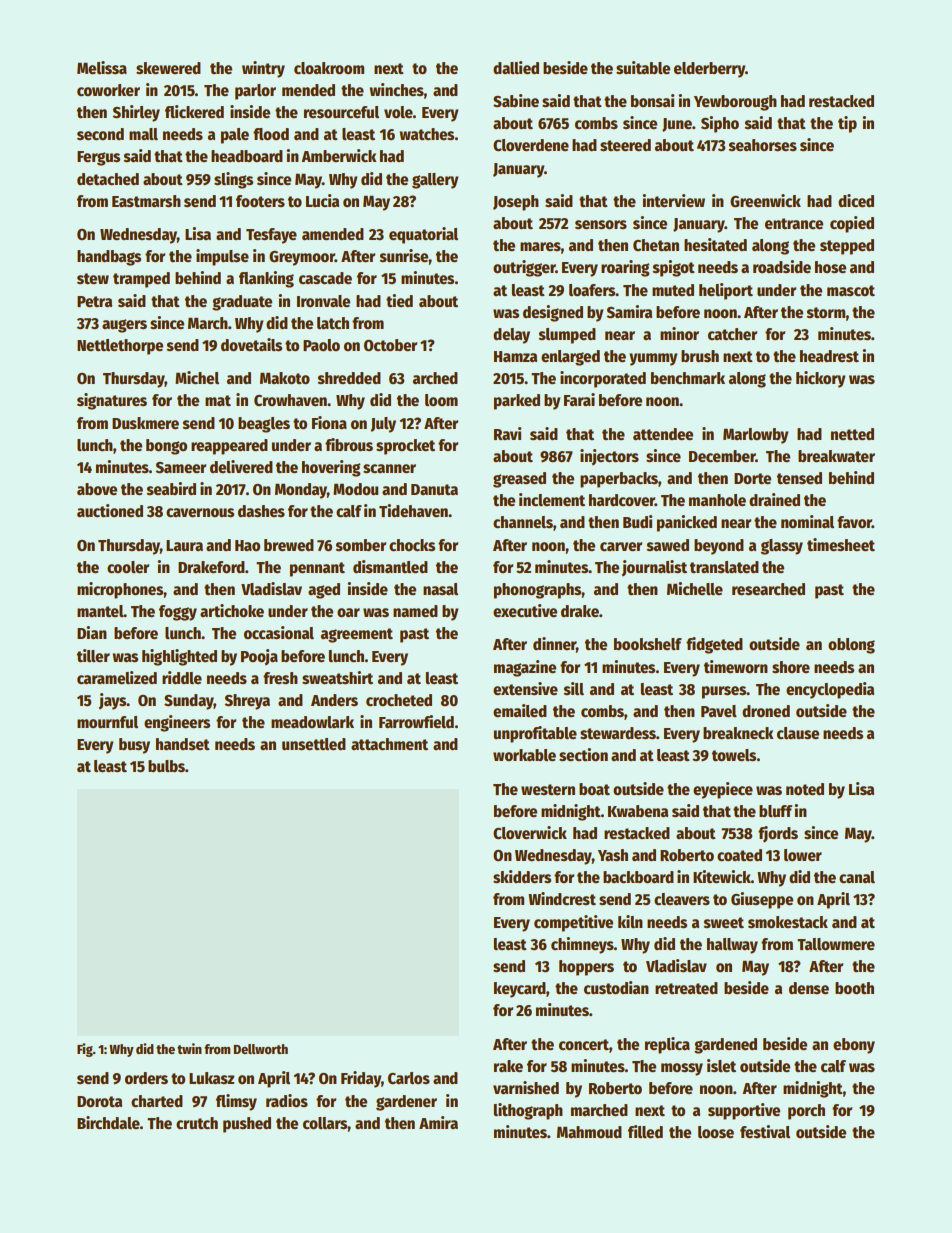 The image size is (952, 1233). What do you see at coordinates (841, 545) in the page?
I see `timesheet` at bounding box center [841, 545].
